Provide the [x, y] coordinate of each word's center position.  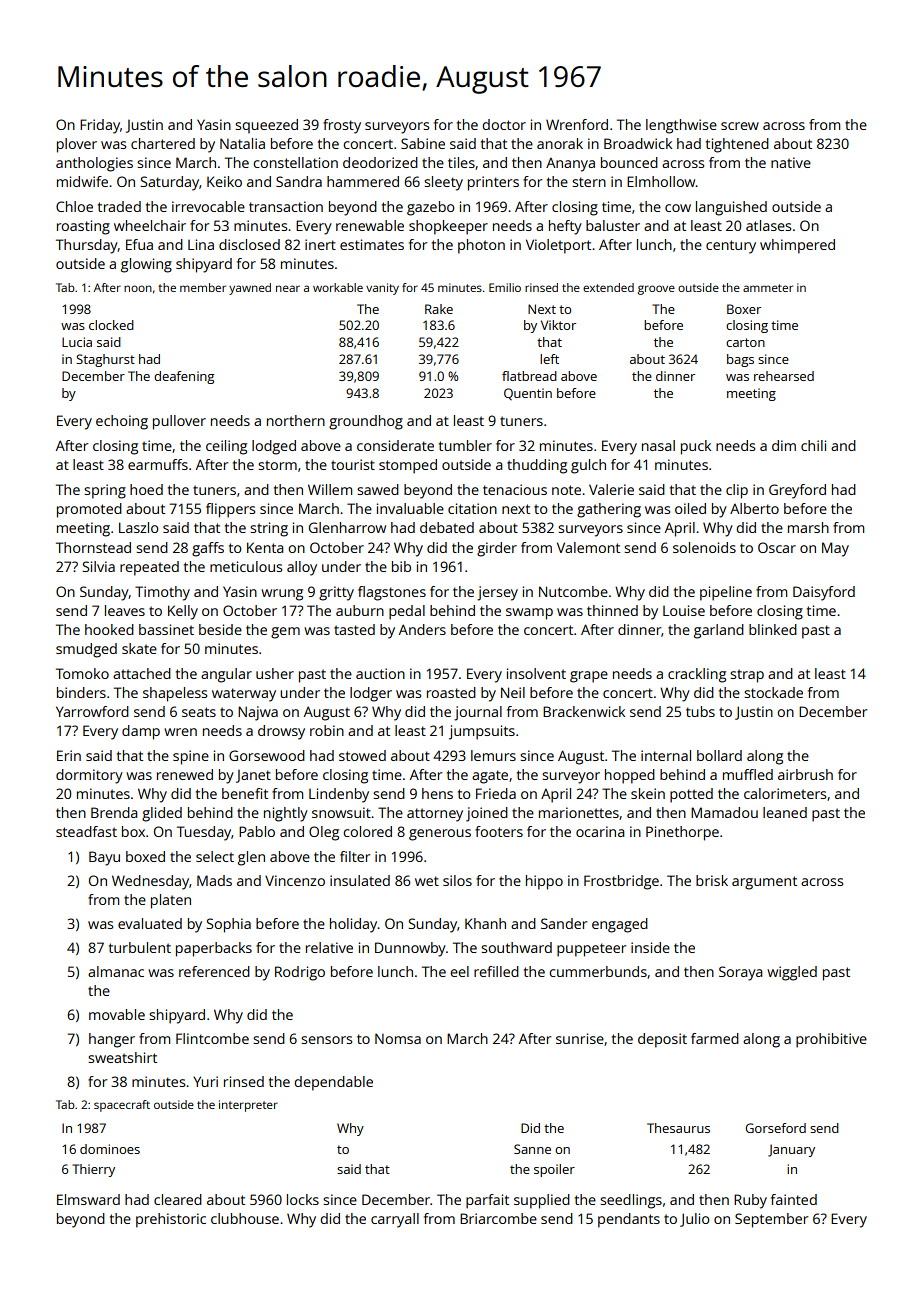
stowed [362, 755]
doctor [504, 124]
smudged [86, 650]
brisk [712, 880]
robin [327, 730]
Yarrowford [92, 711]
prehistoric [171, 1220]
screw [740, 126]
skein [648, 793]
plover [77, 145]
